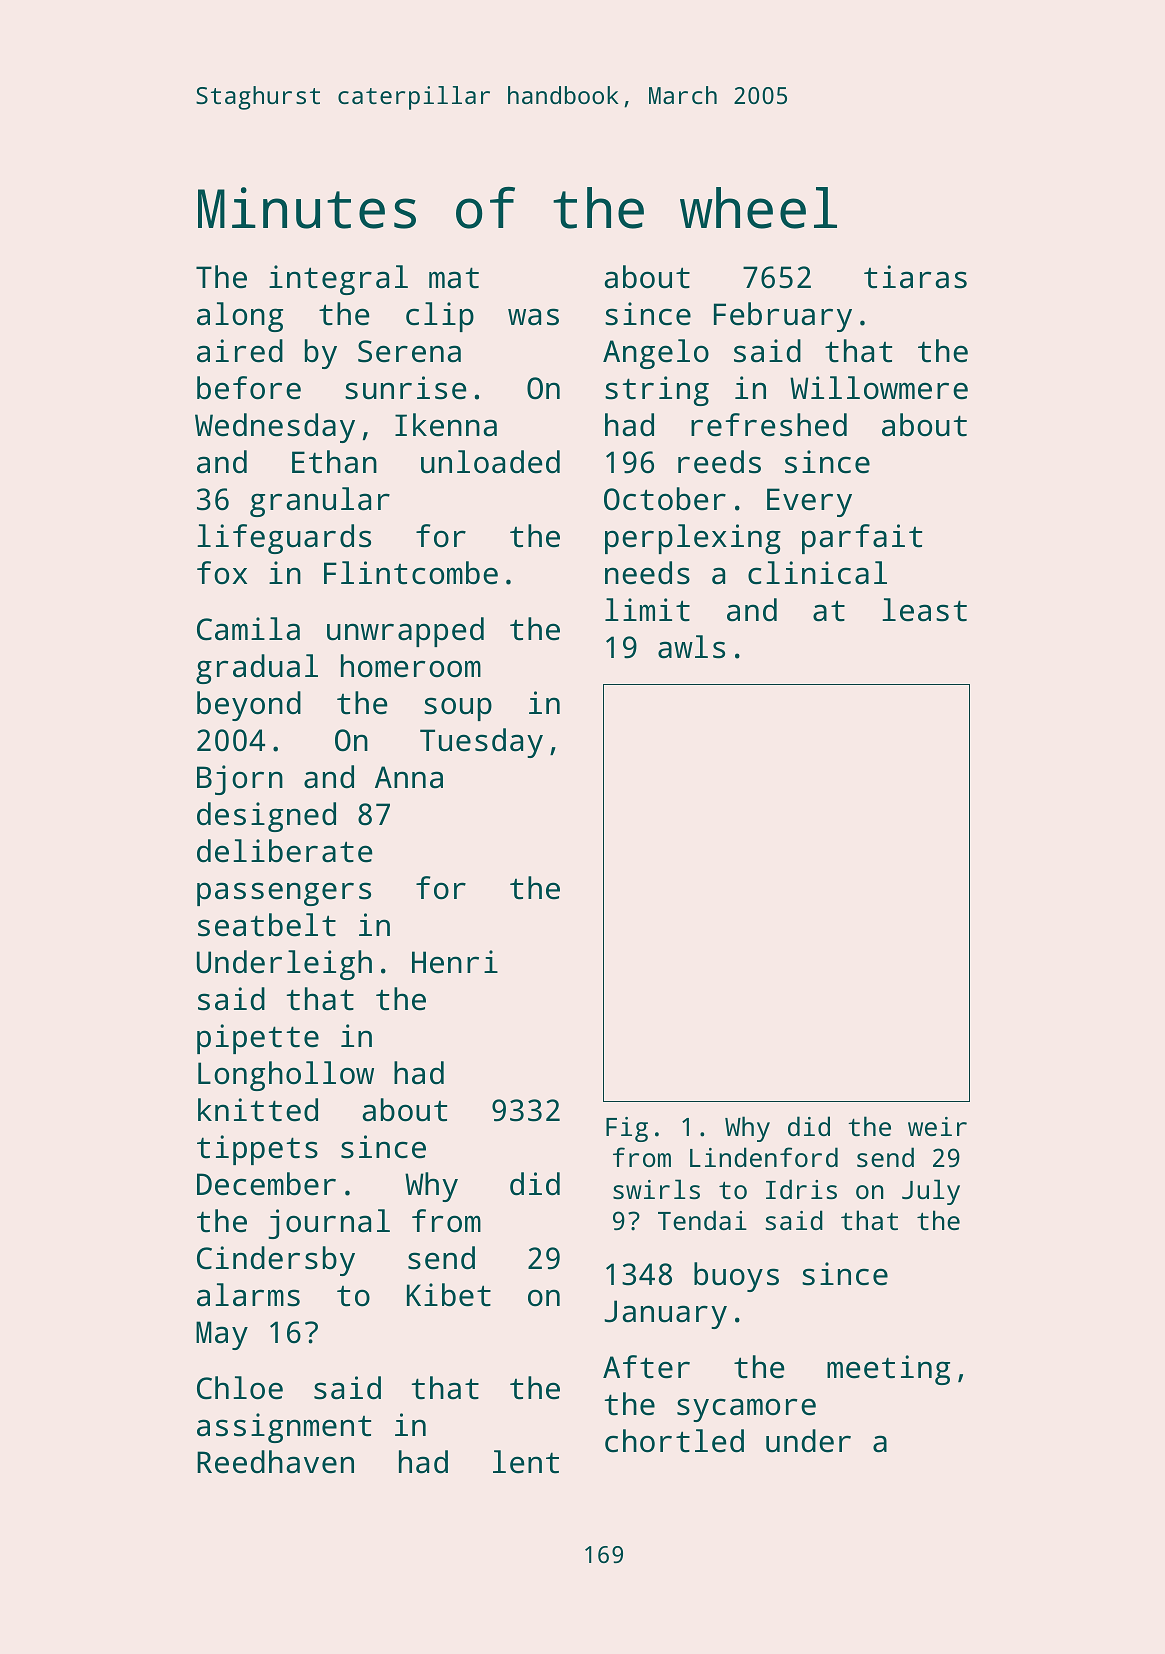  Describe the element at coordinates (656, 1189) in the screenshot. I see `swirls` at that location.
